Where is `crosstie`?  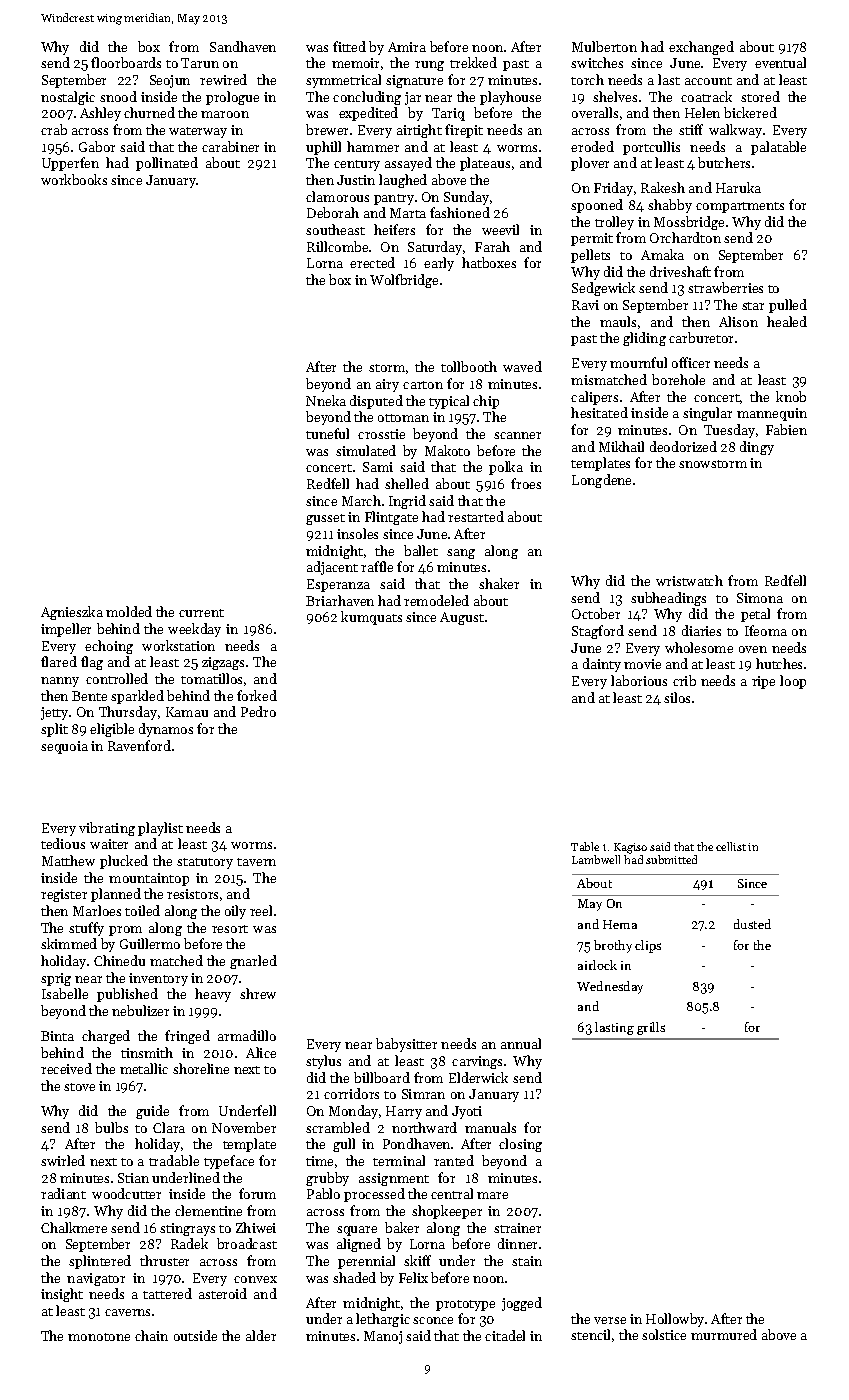 crosstie is located at coordinates (381, 434).
